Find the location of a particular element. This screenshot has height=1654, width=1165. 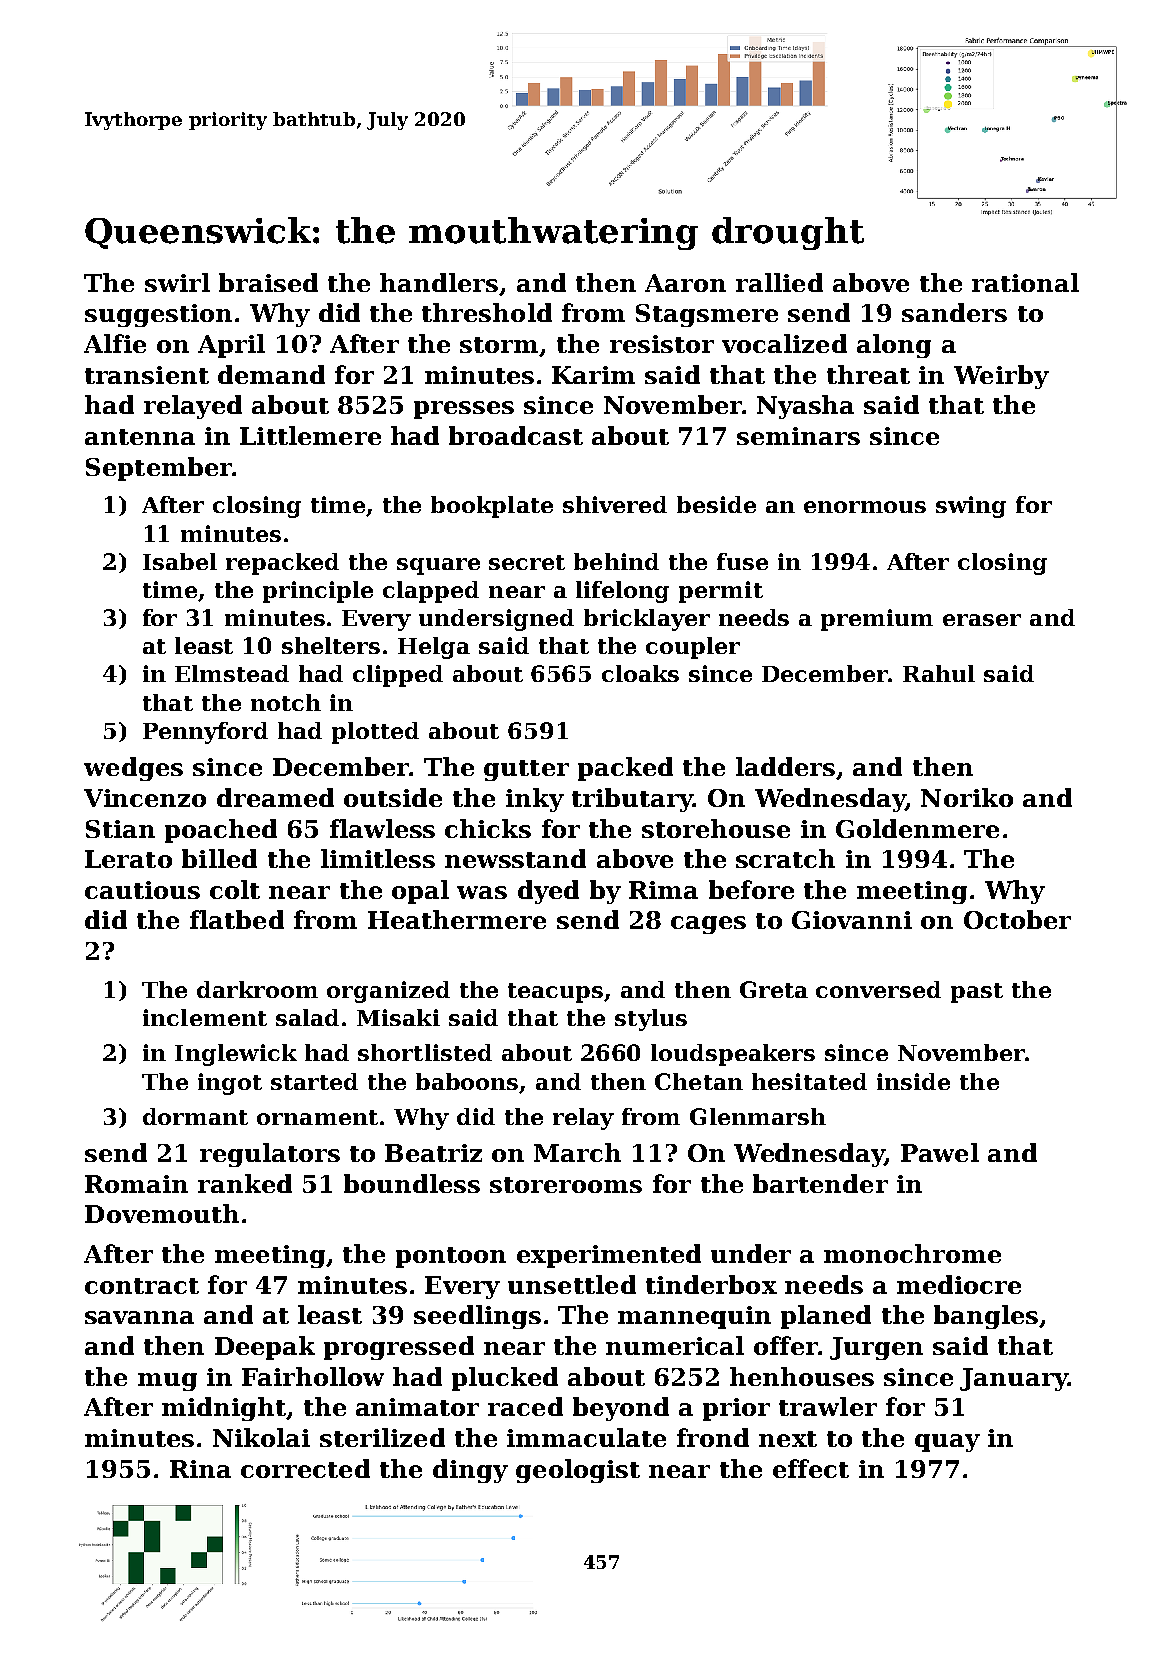

rallied is located at coordinates (779, 282).
